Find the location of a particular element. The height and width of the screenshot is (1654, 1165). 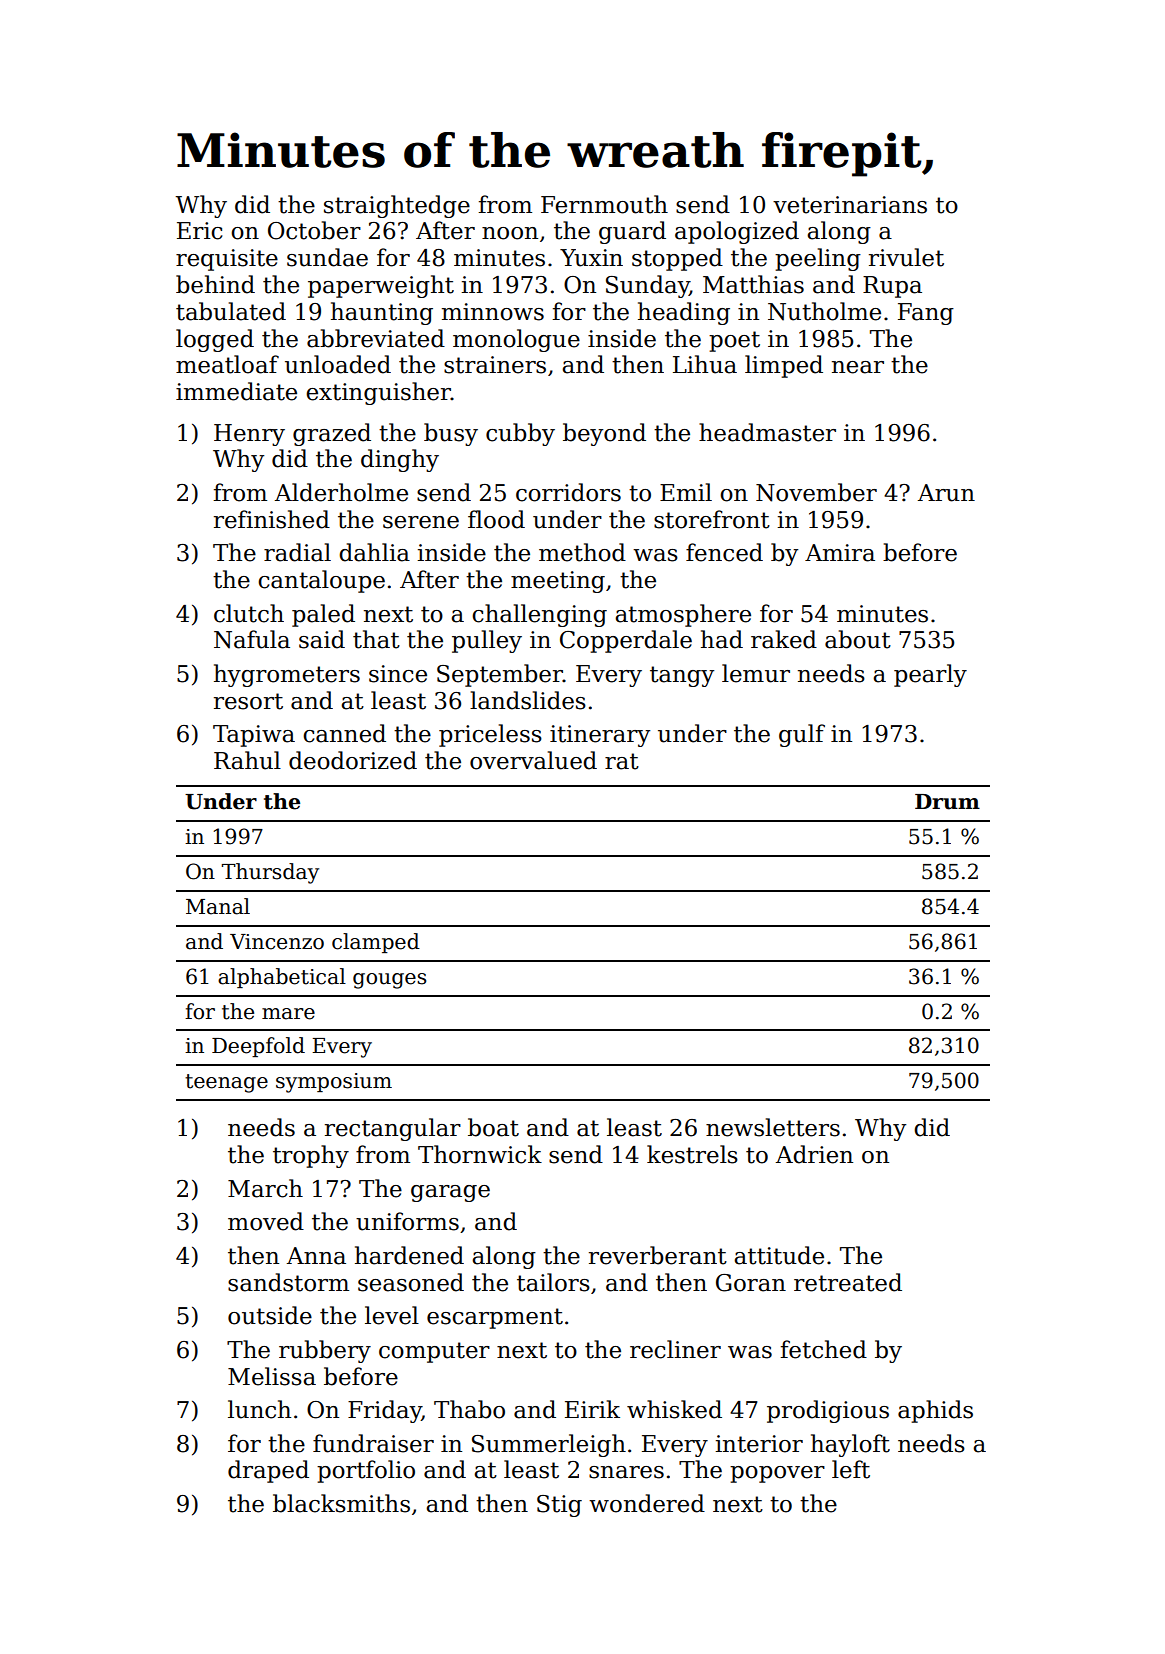

Thursday is located at coordinates (270, 873).
